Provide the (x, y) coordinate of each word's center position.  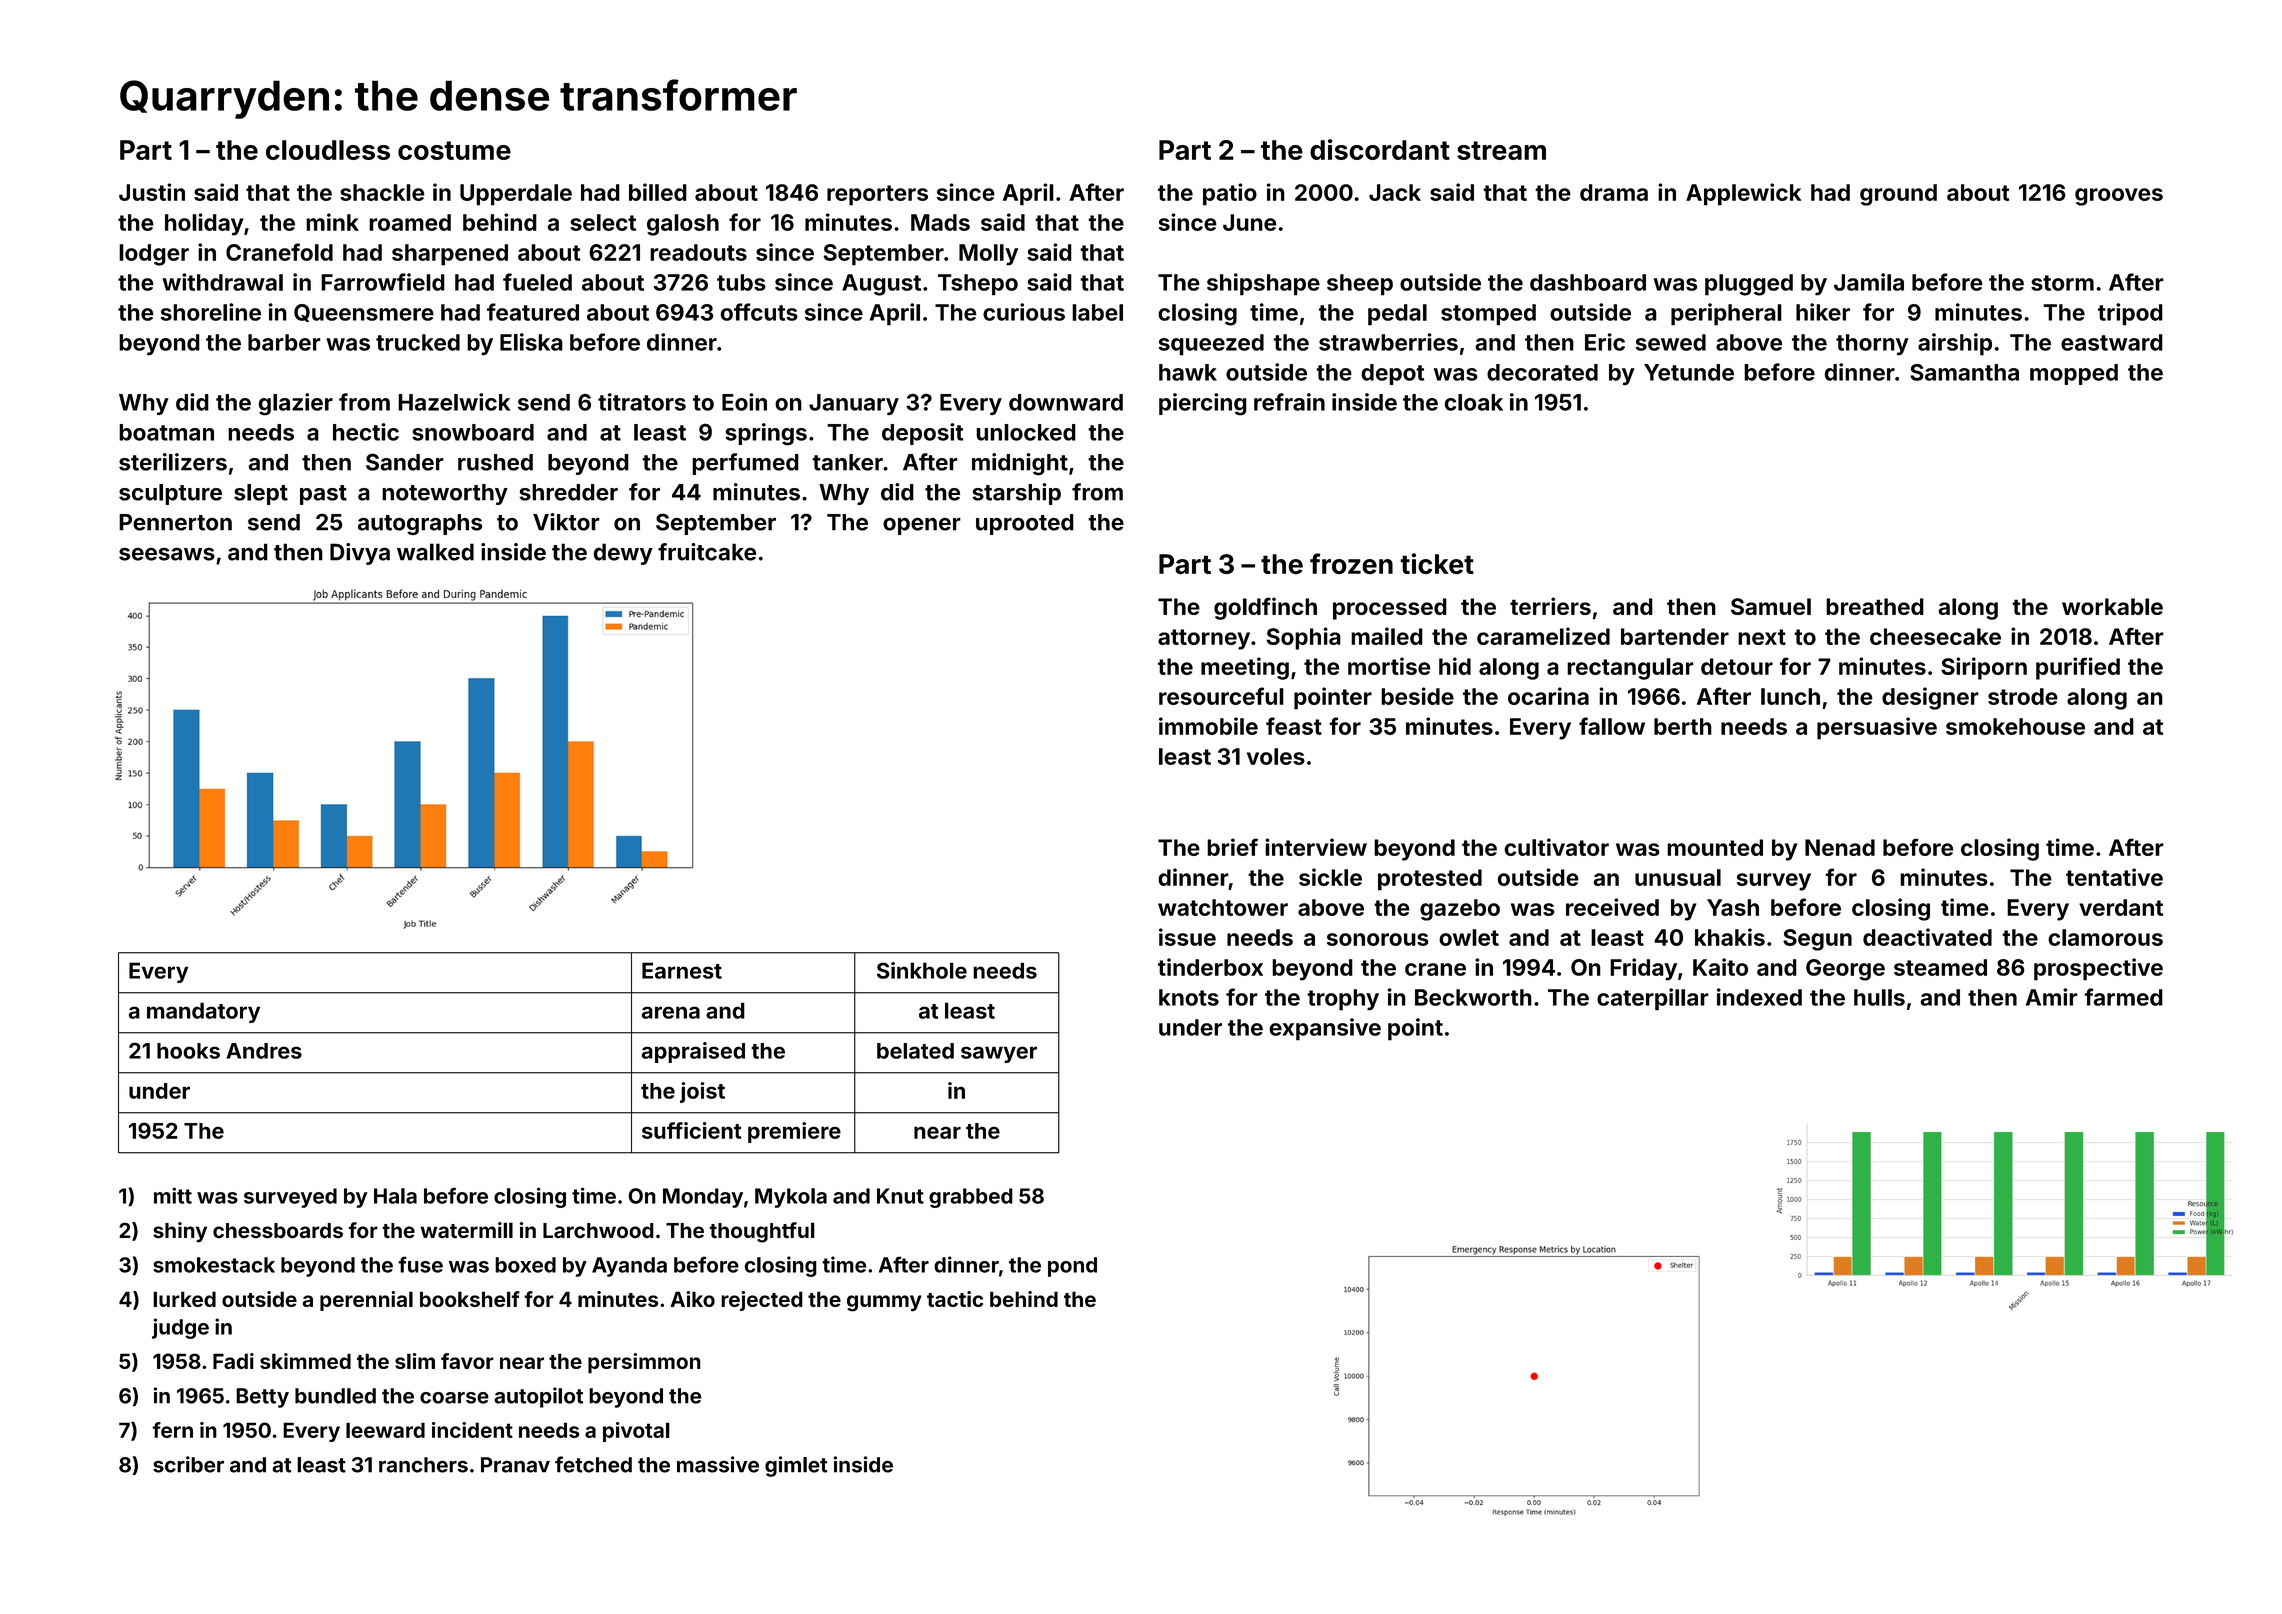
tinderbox (1210, 967)
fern (172, 1430)
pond (1072, 1267)
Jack (1395, 192)
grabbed (971, 1198)
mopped (2074, 374)
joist (702, 1092)
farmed (2123, 997)
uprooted (1025, 524)
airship (1955, 344)
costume (454, 150)
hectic (366, 432)
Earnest (682, 970)
